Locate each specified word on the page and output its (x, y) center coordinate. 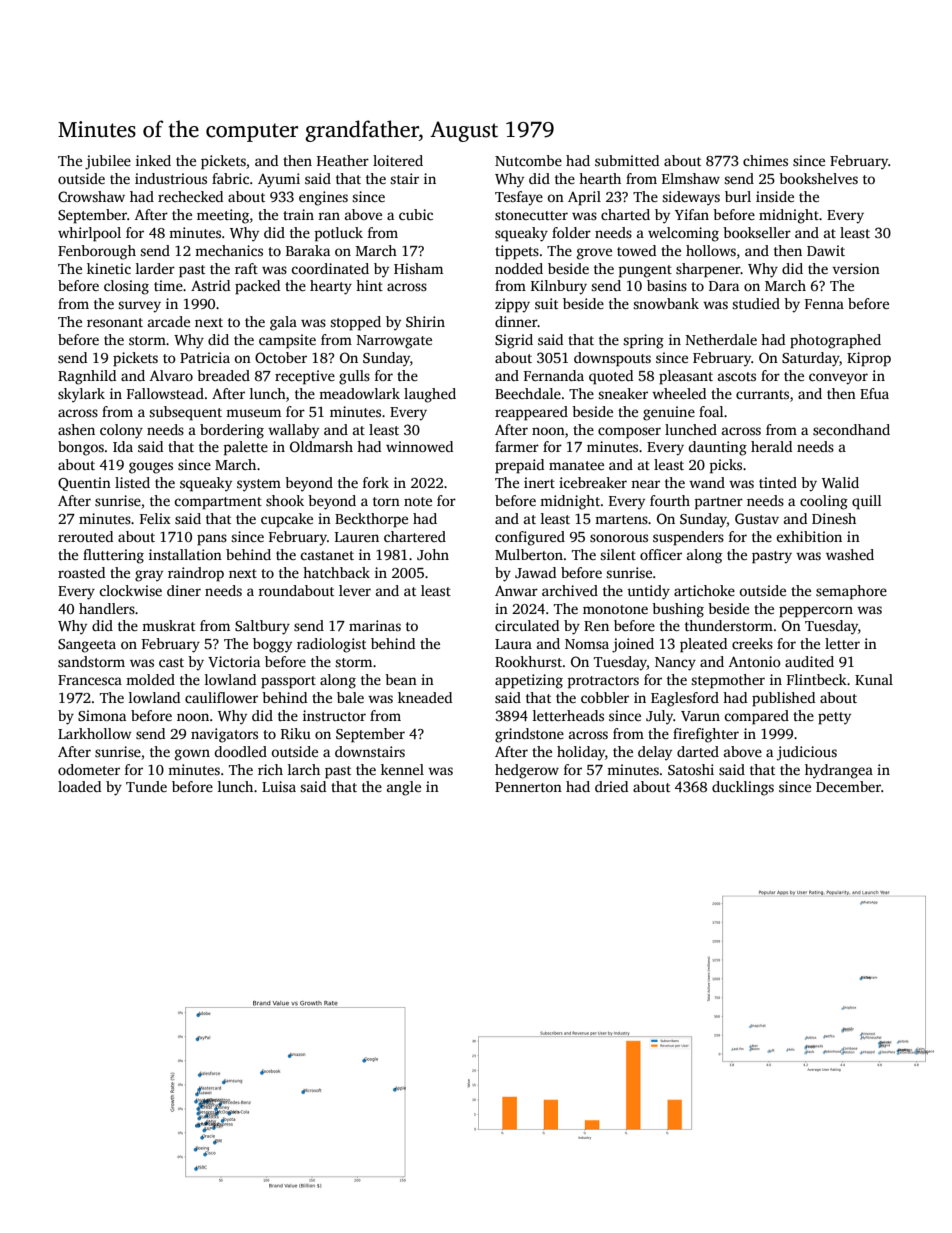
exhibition (809, 536)
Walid (840, 482)
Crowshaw (91, 196)
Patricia (205, 357)
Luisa (279, 786)
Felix (155, 518)
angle (404, 788)
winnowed (419, 446)
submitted (627, 160)
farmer (517, 446)
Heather (343, 160)
